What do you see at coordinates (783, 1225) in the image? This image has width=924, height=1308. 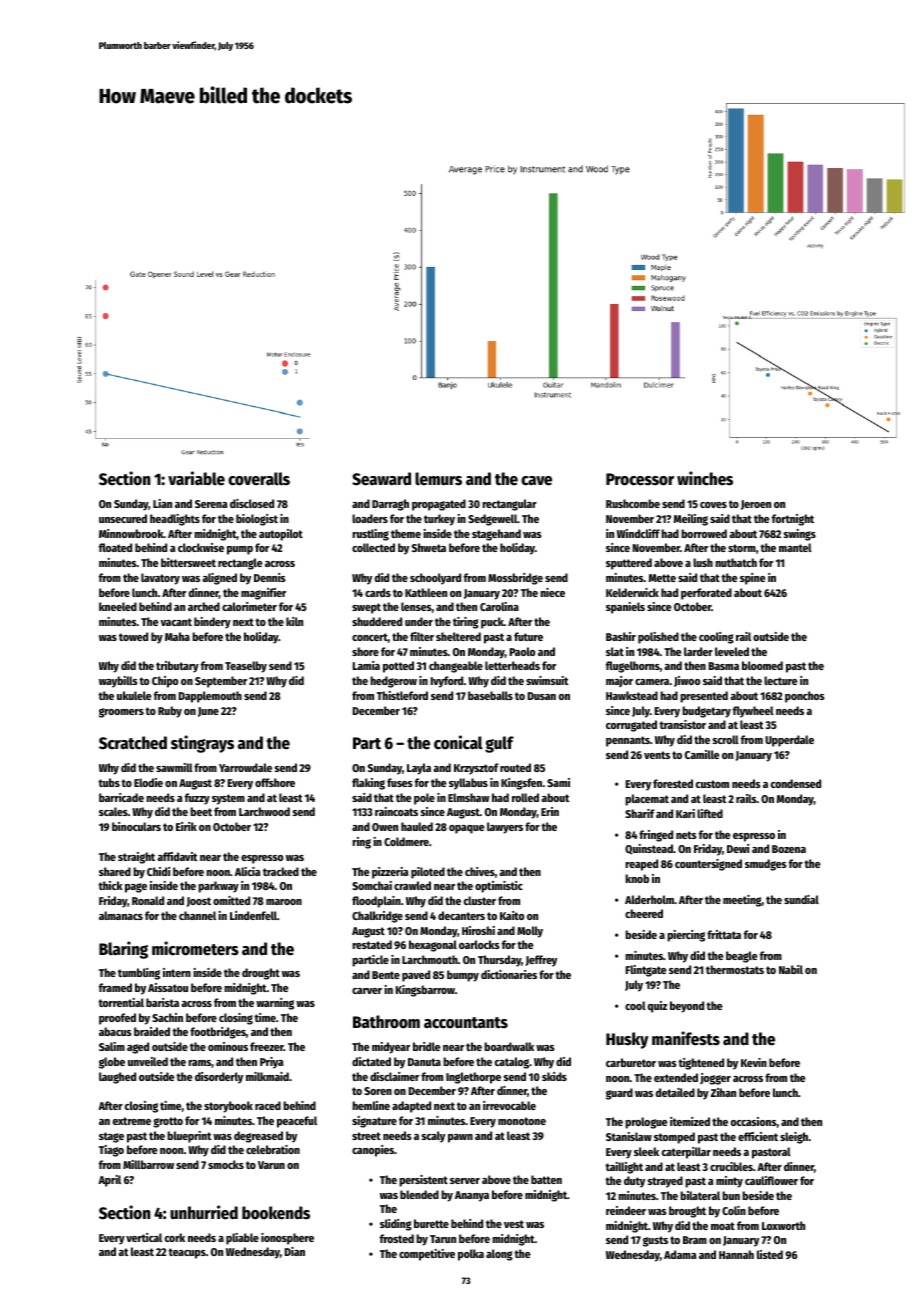 I see `Loxworth` at bounding box center [783, 1225].
